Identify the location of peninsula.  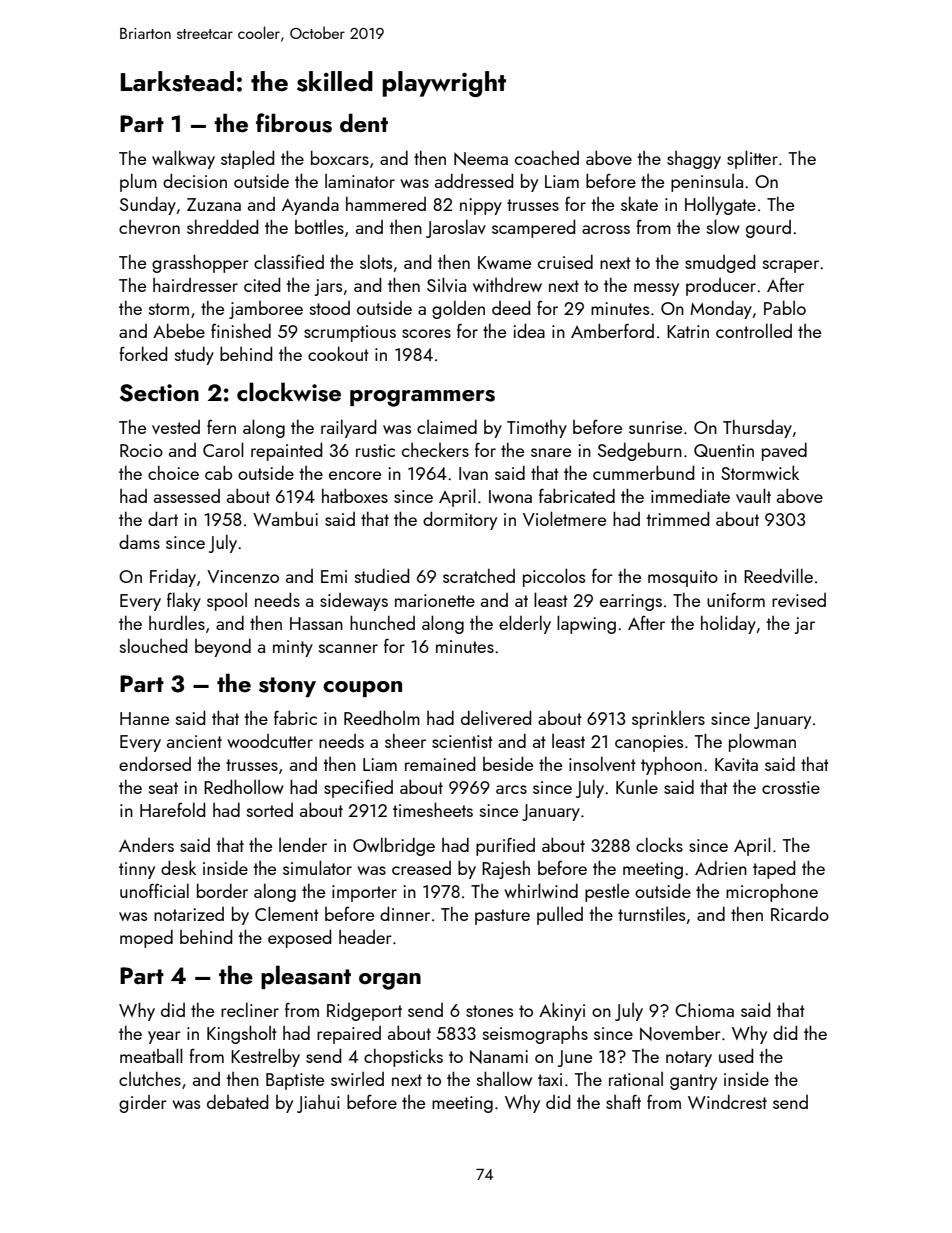
(707, 183).
